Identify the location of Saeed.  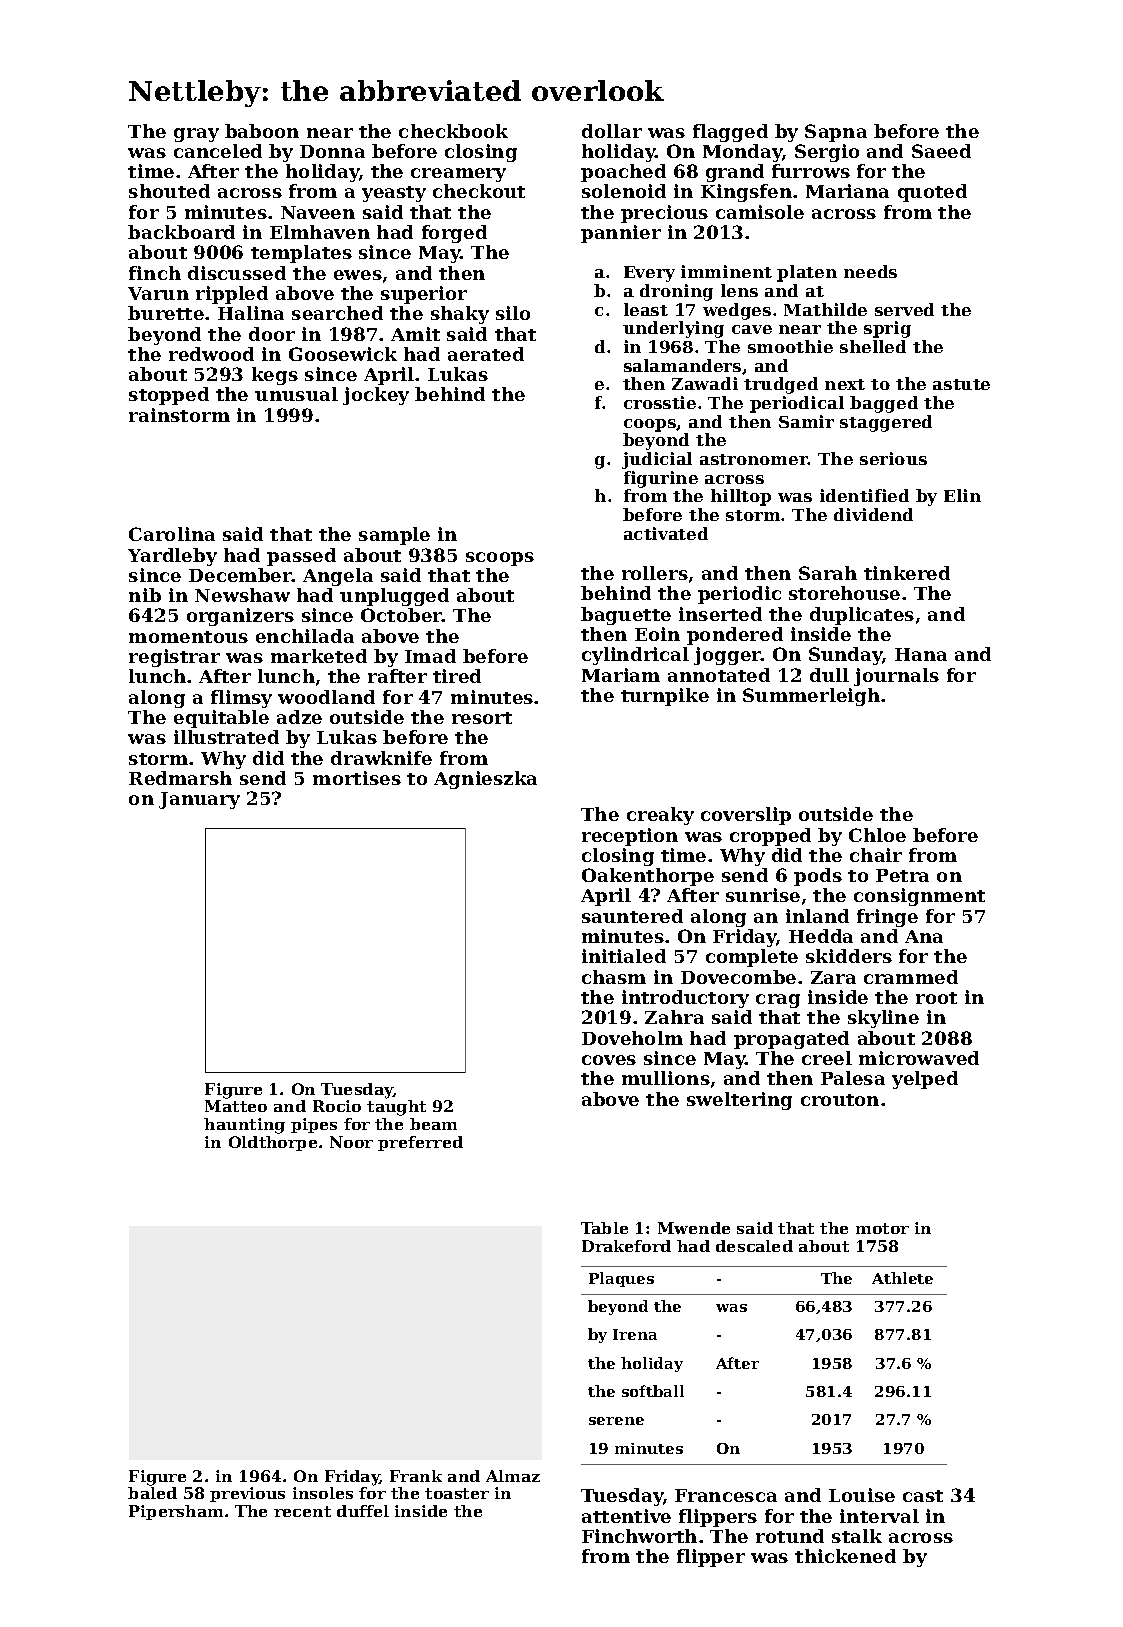
(941, 151).
